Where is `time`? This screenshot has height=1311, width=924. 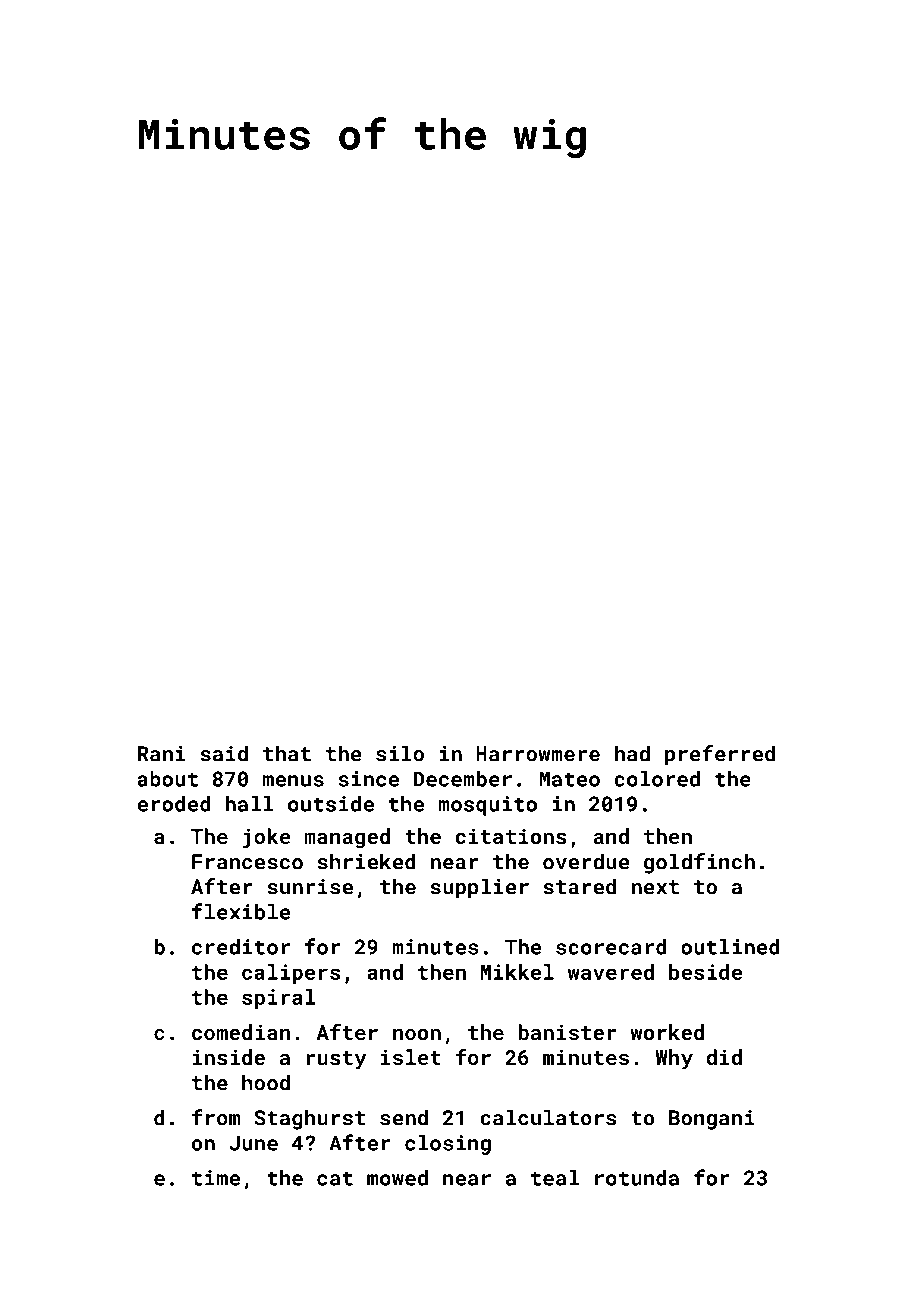
time is located at coordinates (216, 1178).
